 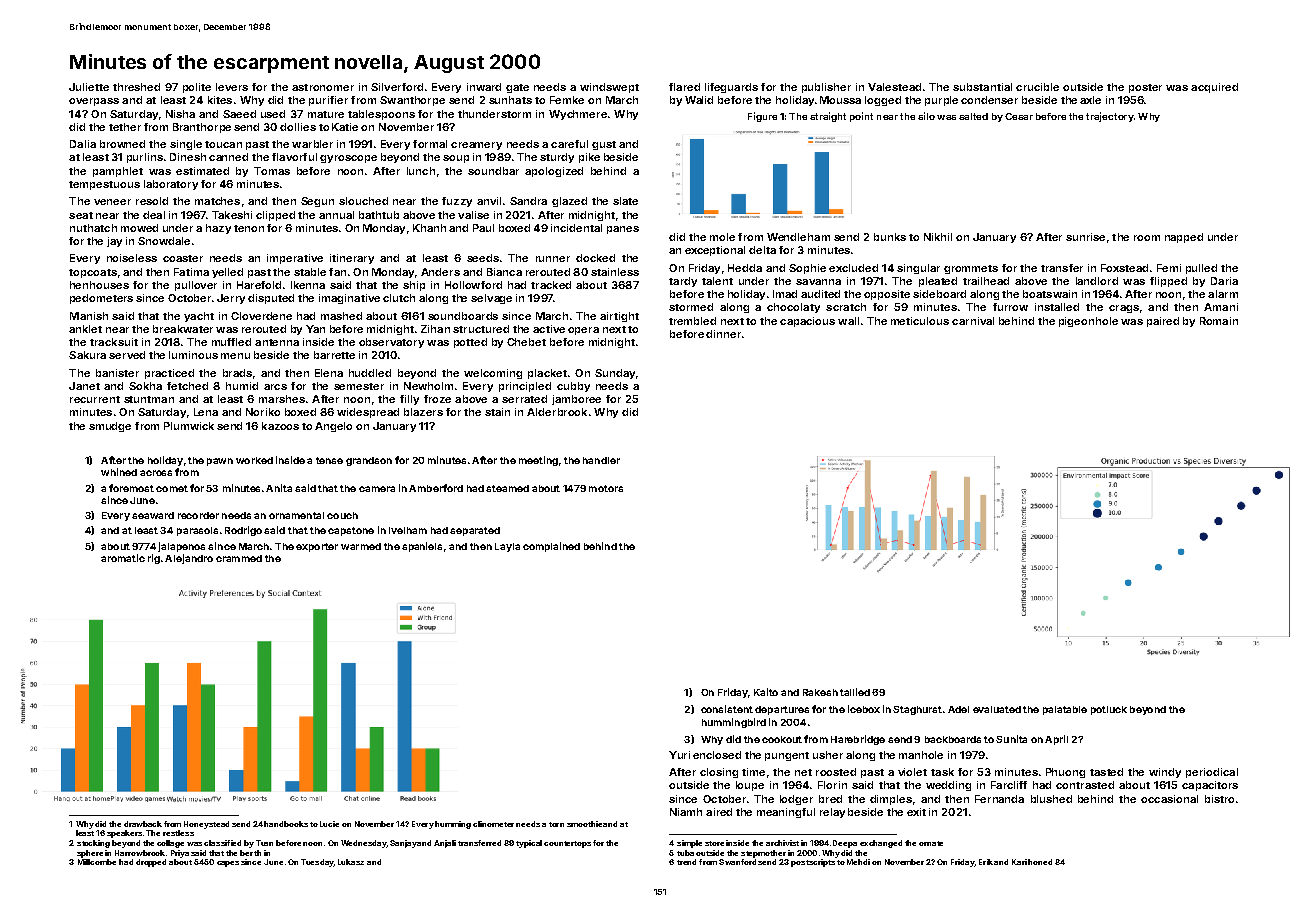 What do you see at coordinates (1088, 322) in the screenshot?
I see `pigeonhole` at bounding box center [1088, 322].
